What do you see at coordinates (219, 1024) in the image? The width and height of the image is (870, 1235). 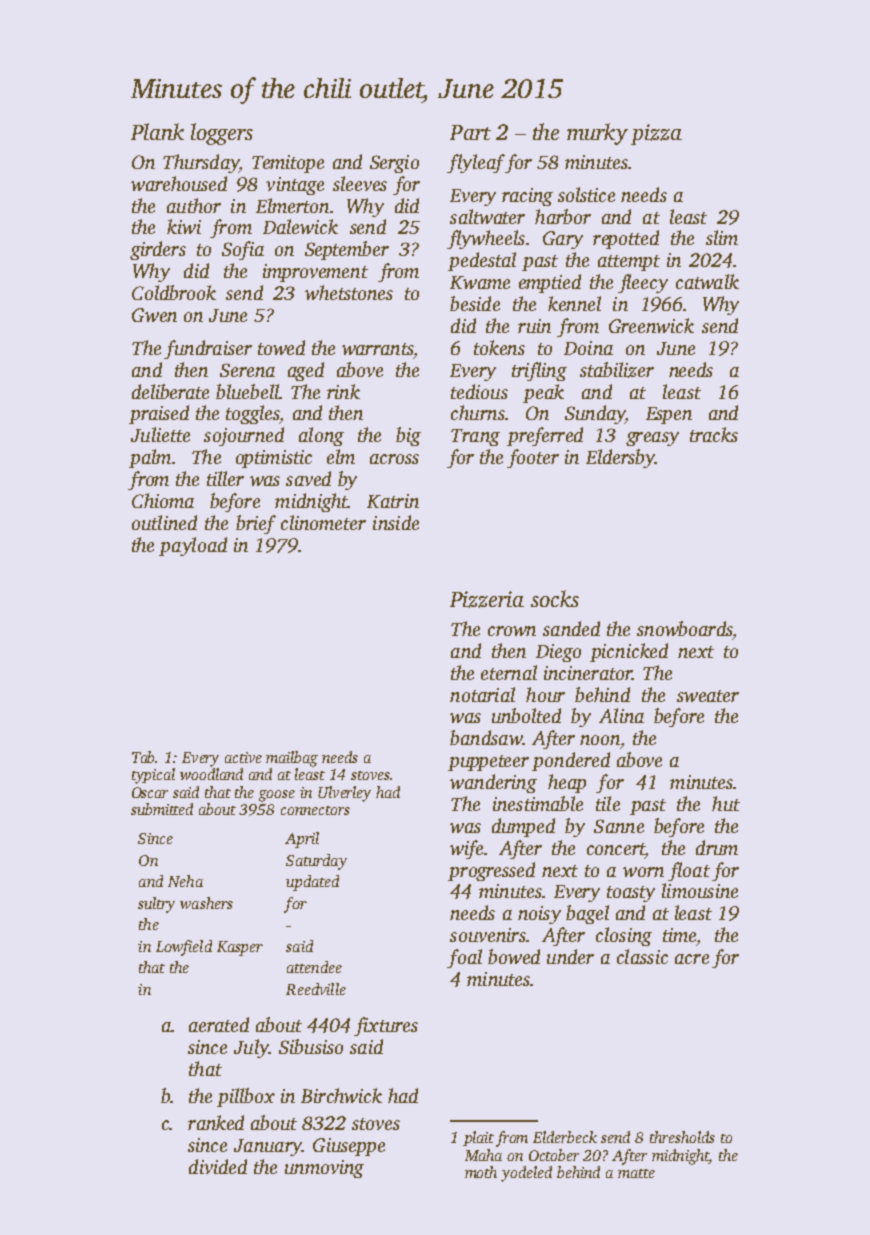 I see `aerated` at bounding box center [219, 1024].
